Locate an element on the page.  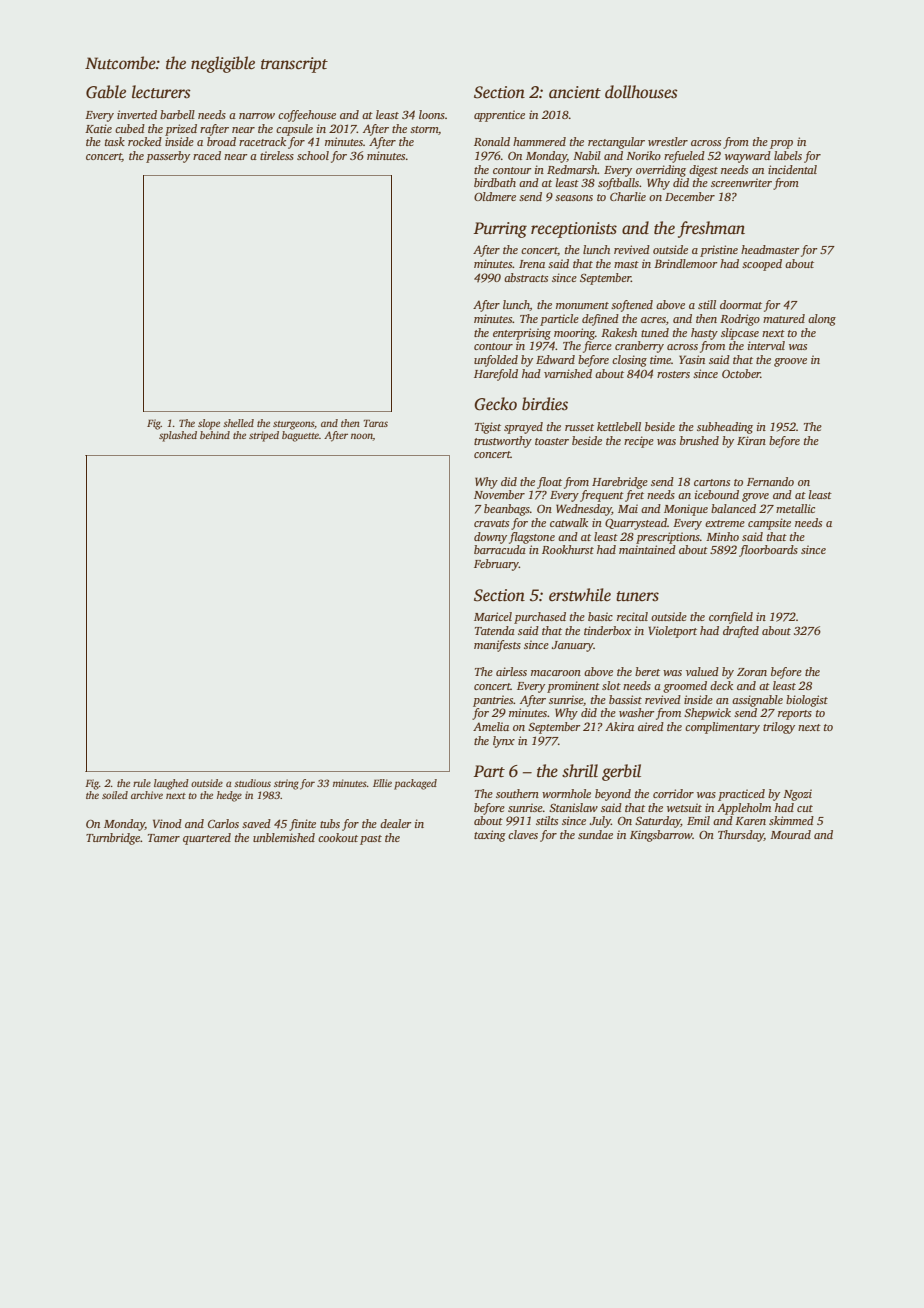
prop is located at coordinates (781, 144).
